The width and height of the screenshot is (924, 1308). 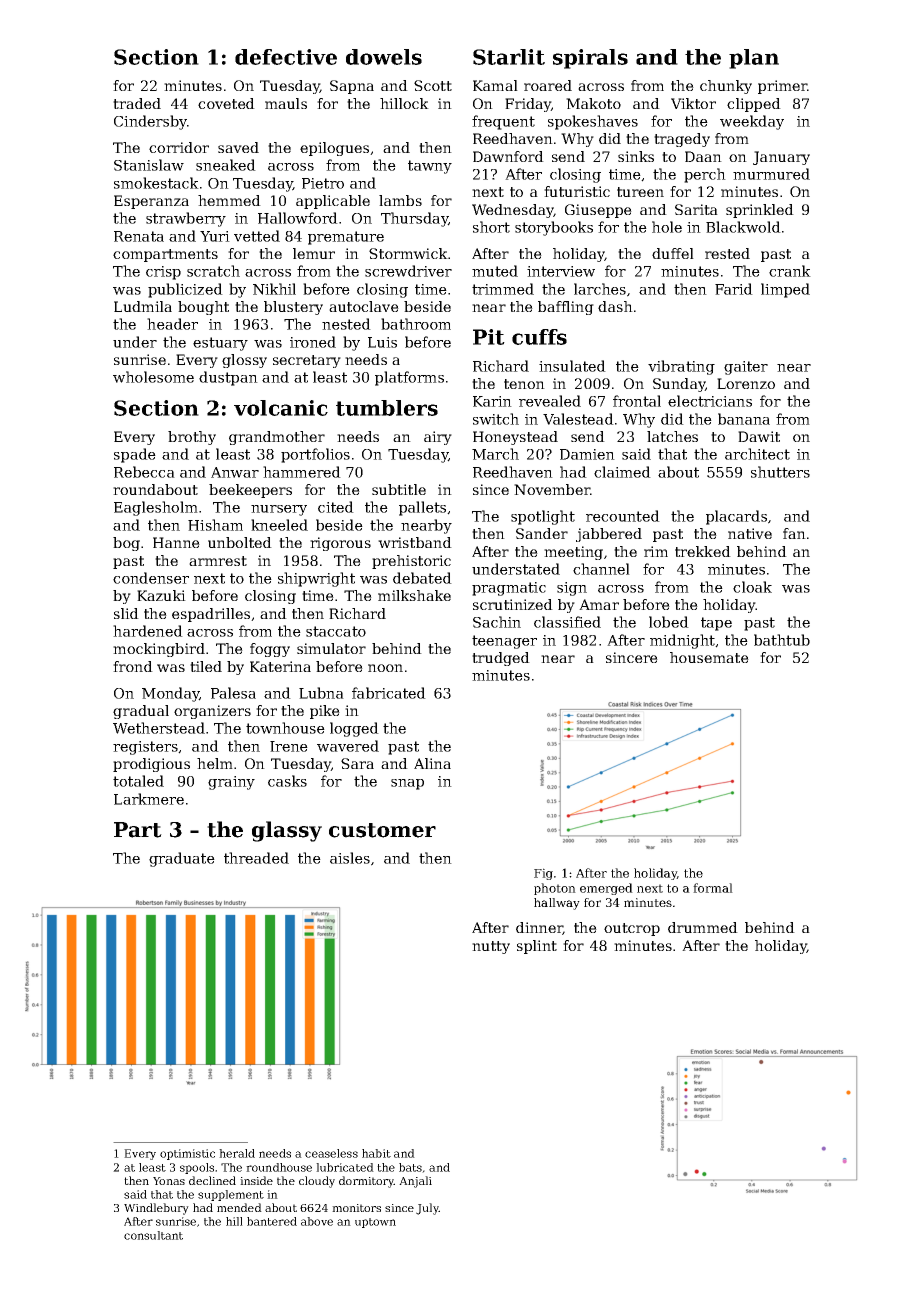 I want to click on primer, so click(x=782, y=87).
